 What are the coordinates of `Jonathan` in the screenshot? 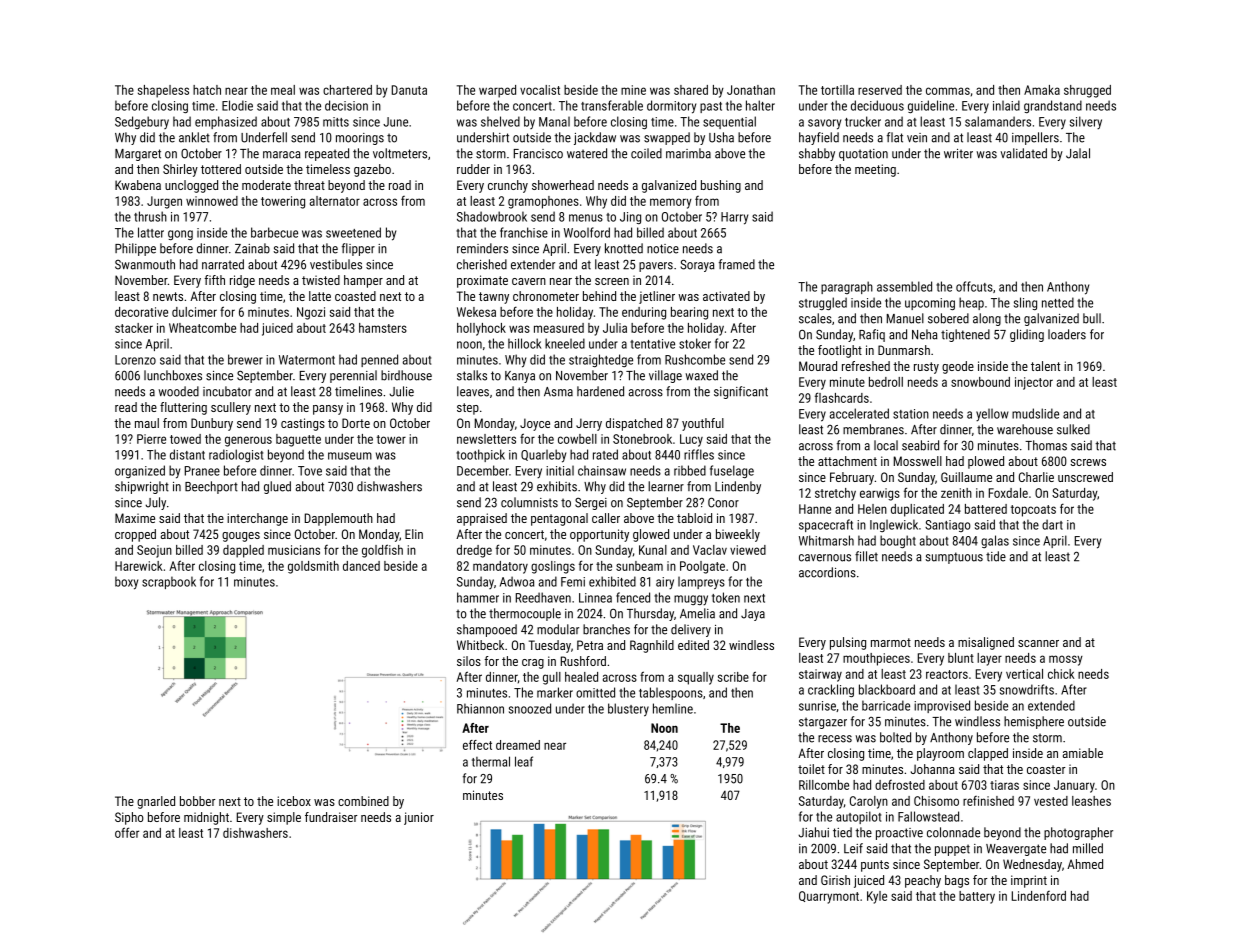 It's located at (751, 90).
